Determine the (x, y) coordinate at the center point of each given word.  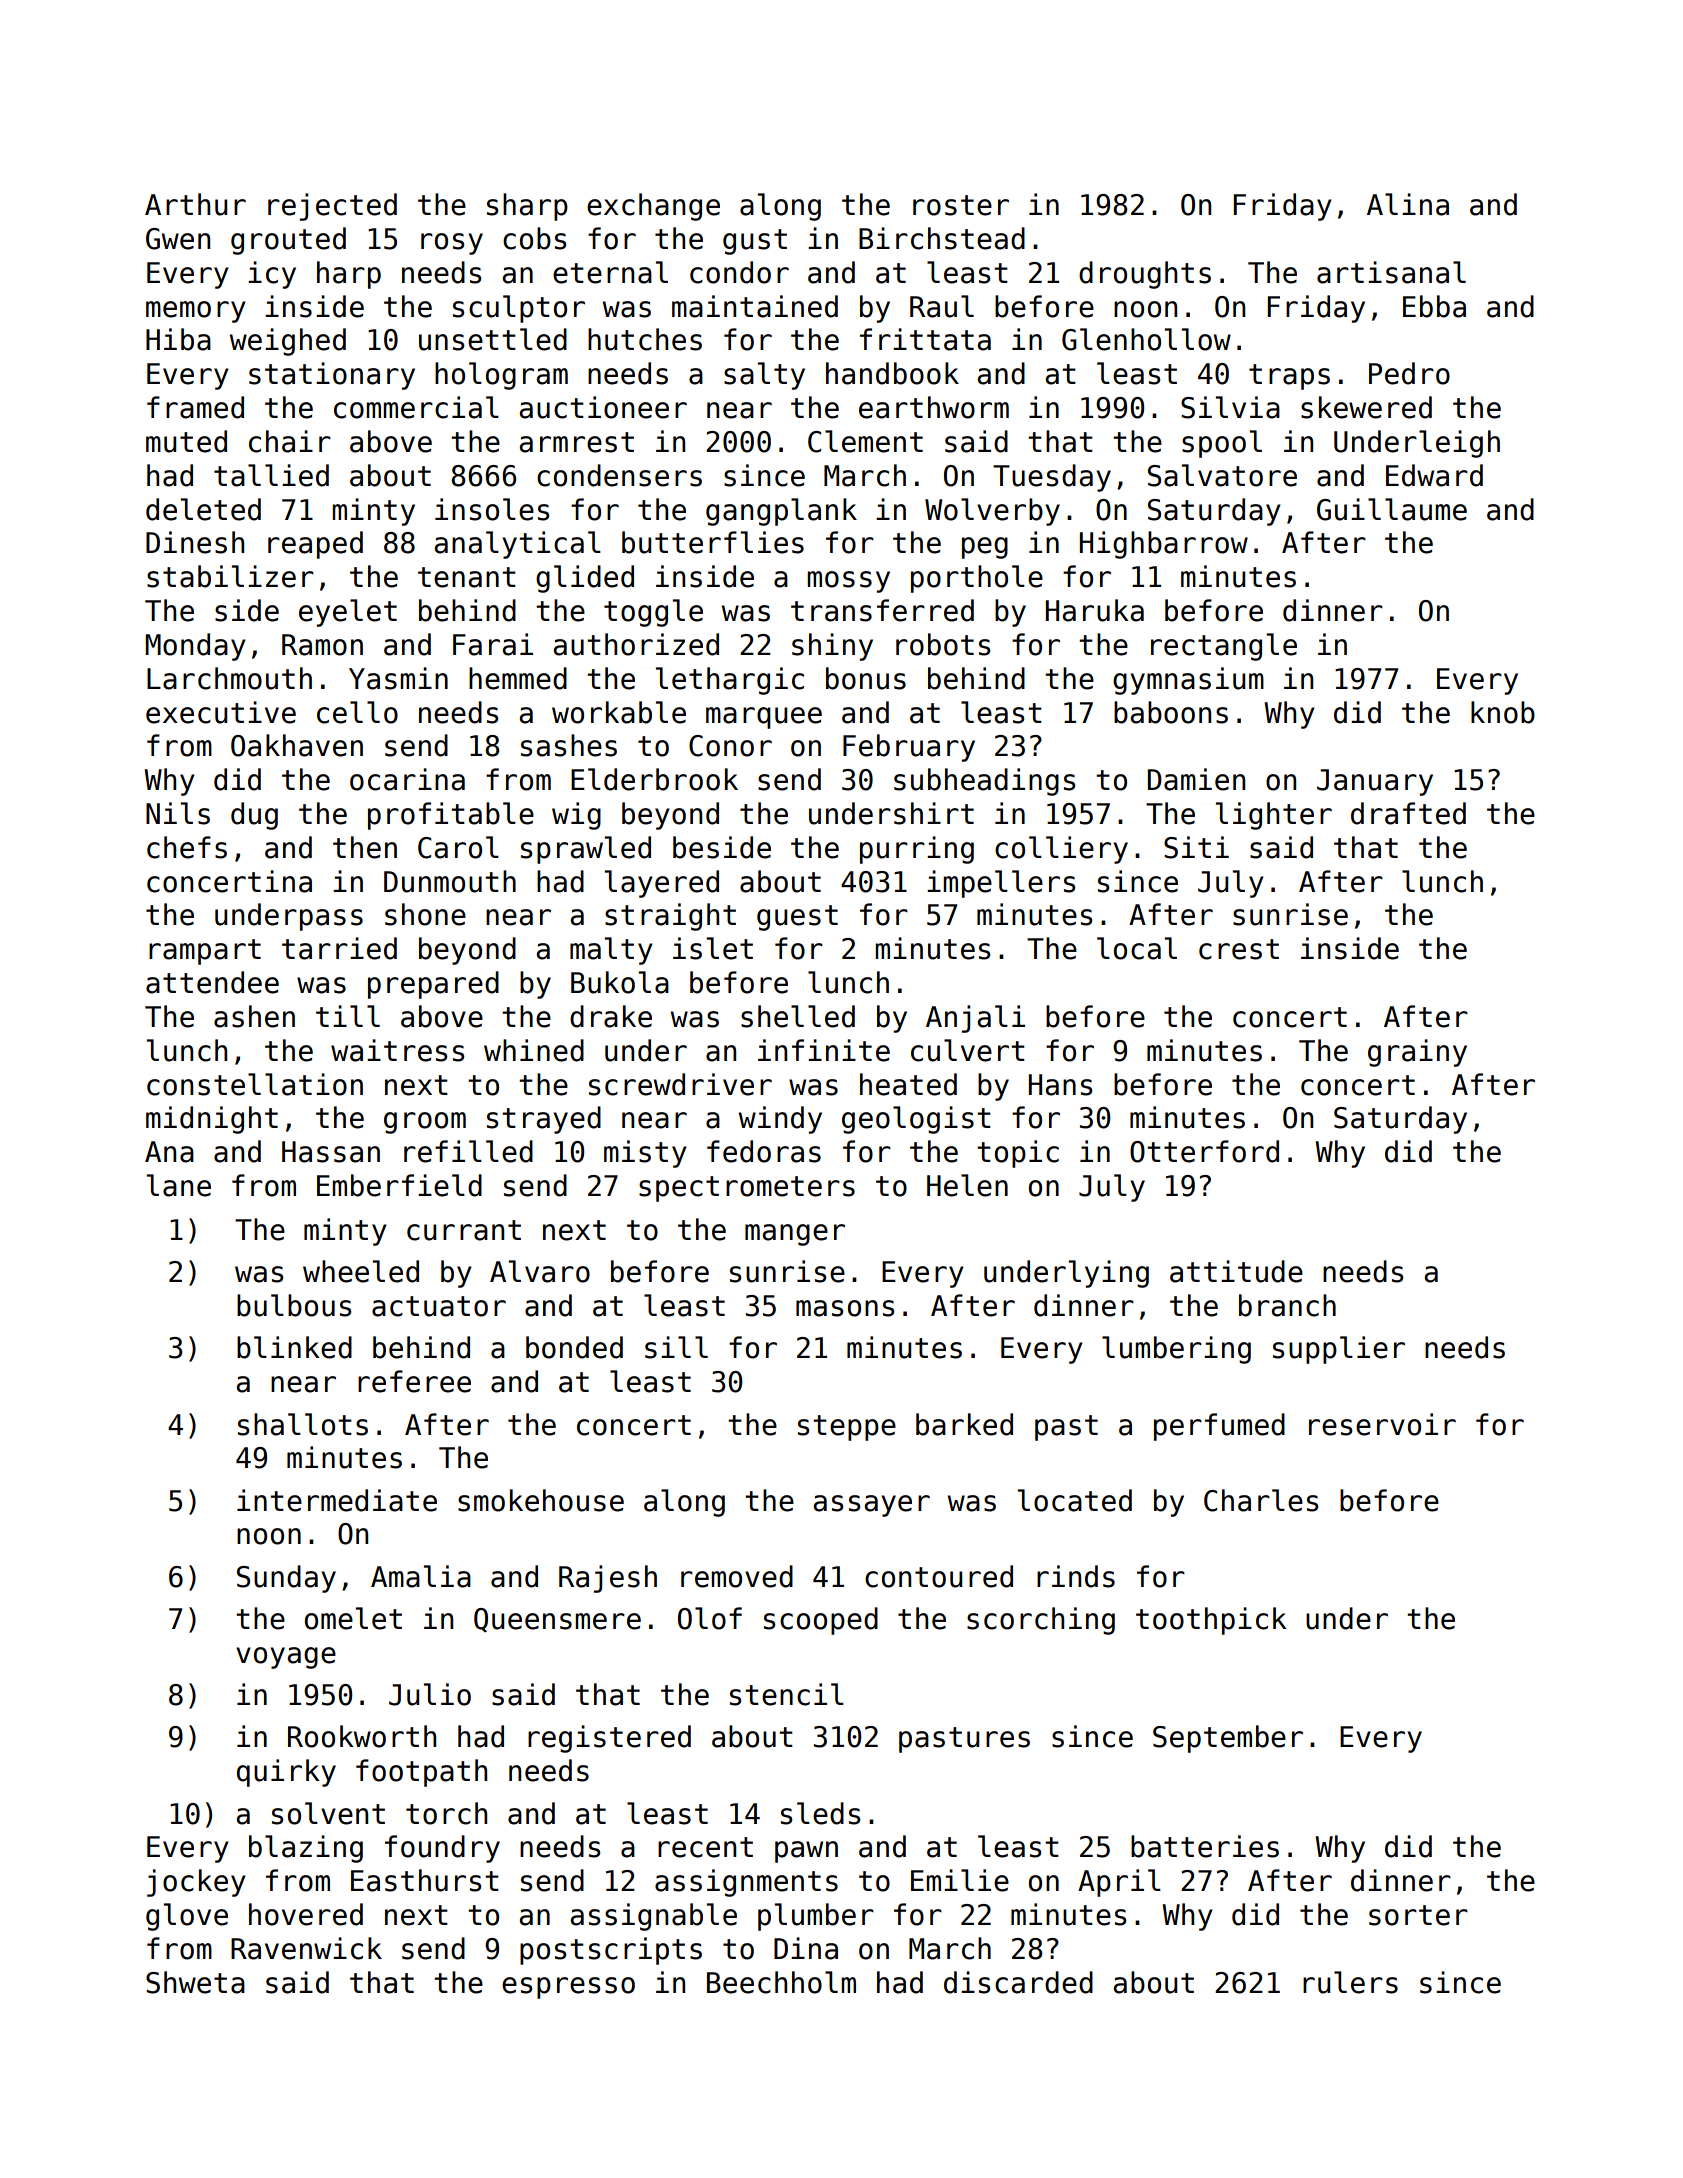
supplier (1339, 1350)
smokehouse (541, 1500)
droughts (1145, 275)
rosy (452, 244)
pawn (806, 1852)
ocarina (407, 779)
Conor (730, 746)
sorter (1418, 1915)
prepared (433, 985)
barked (964, 1424)
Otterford (1204, 1151)
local (1137, 948)
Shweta (195, 1982)
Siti (1196, 847)
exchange (653, 207)
